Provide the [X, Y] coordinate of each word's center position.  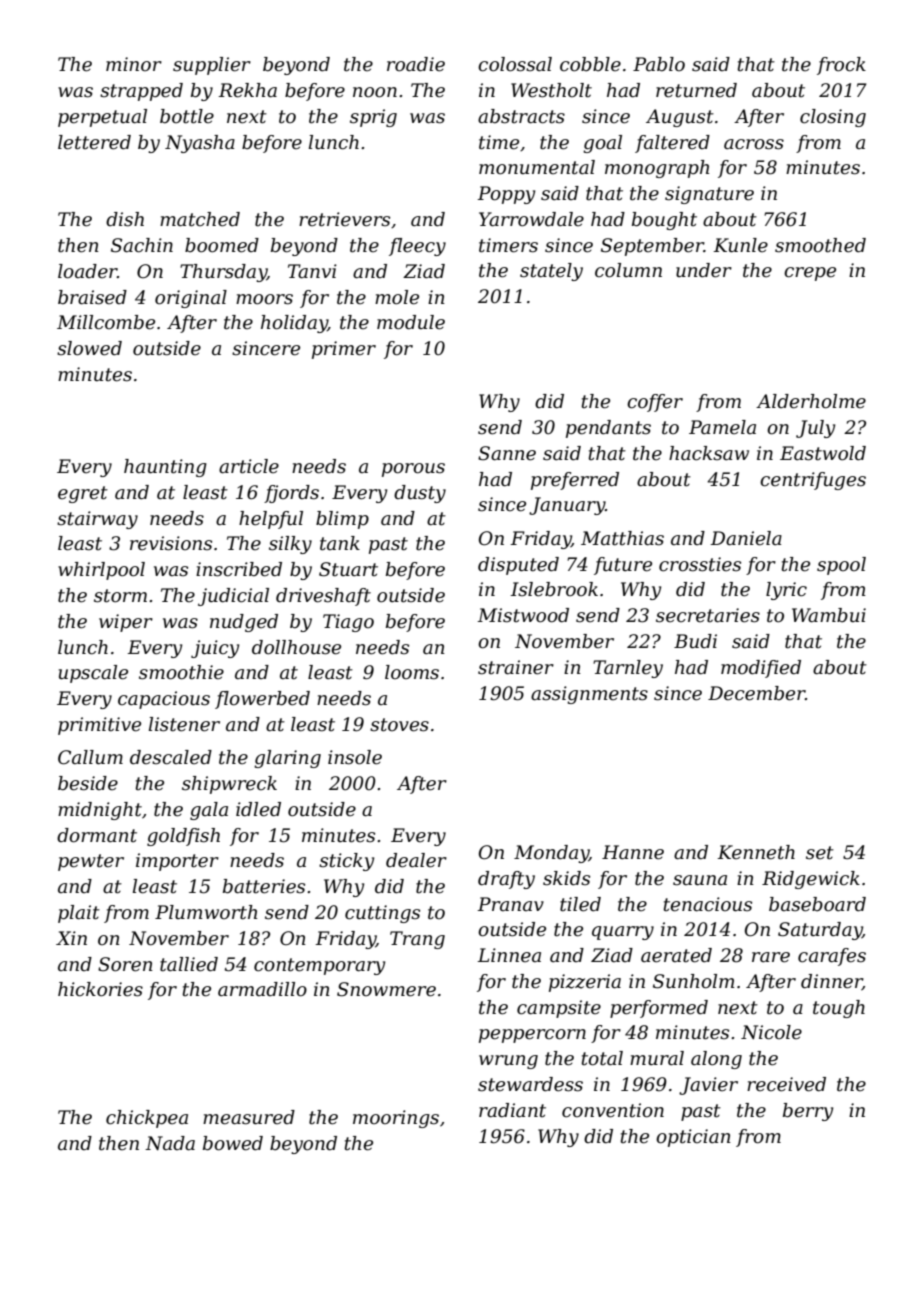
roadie [416, 64]
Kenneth [756, 852]
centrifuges [813, 481]
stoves [399, 725]
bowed [233, 1143]
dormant [97, 835]
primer [344, 350]
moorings [396, 1119]
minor [134, 64]
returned [696, 90]
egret [83, 494]
